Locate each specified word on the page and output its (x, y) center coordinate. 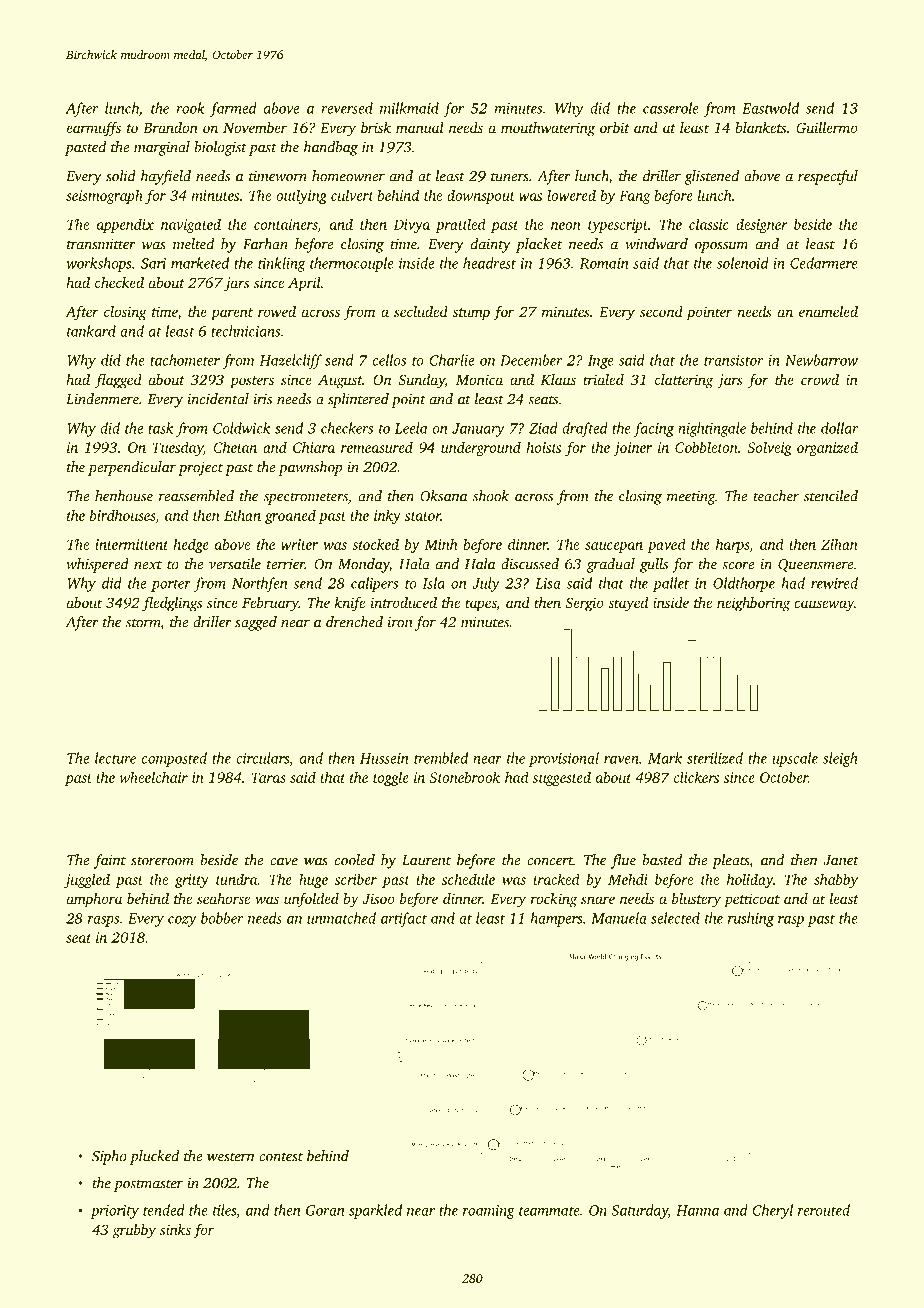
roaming (489, 1212)
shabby (836, 880)
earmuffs (94, 129)
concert (550, 861)
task (160, 428)
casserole (671, 108)
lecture (115, 758)
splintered (358, 400)
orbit (615, 127)
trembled (441, 758)
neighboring (753, 604)
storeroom (162, 861)
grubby (134, 1231)
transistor (733, 360)
